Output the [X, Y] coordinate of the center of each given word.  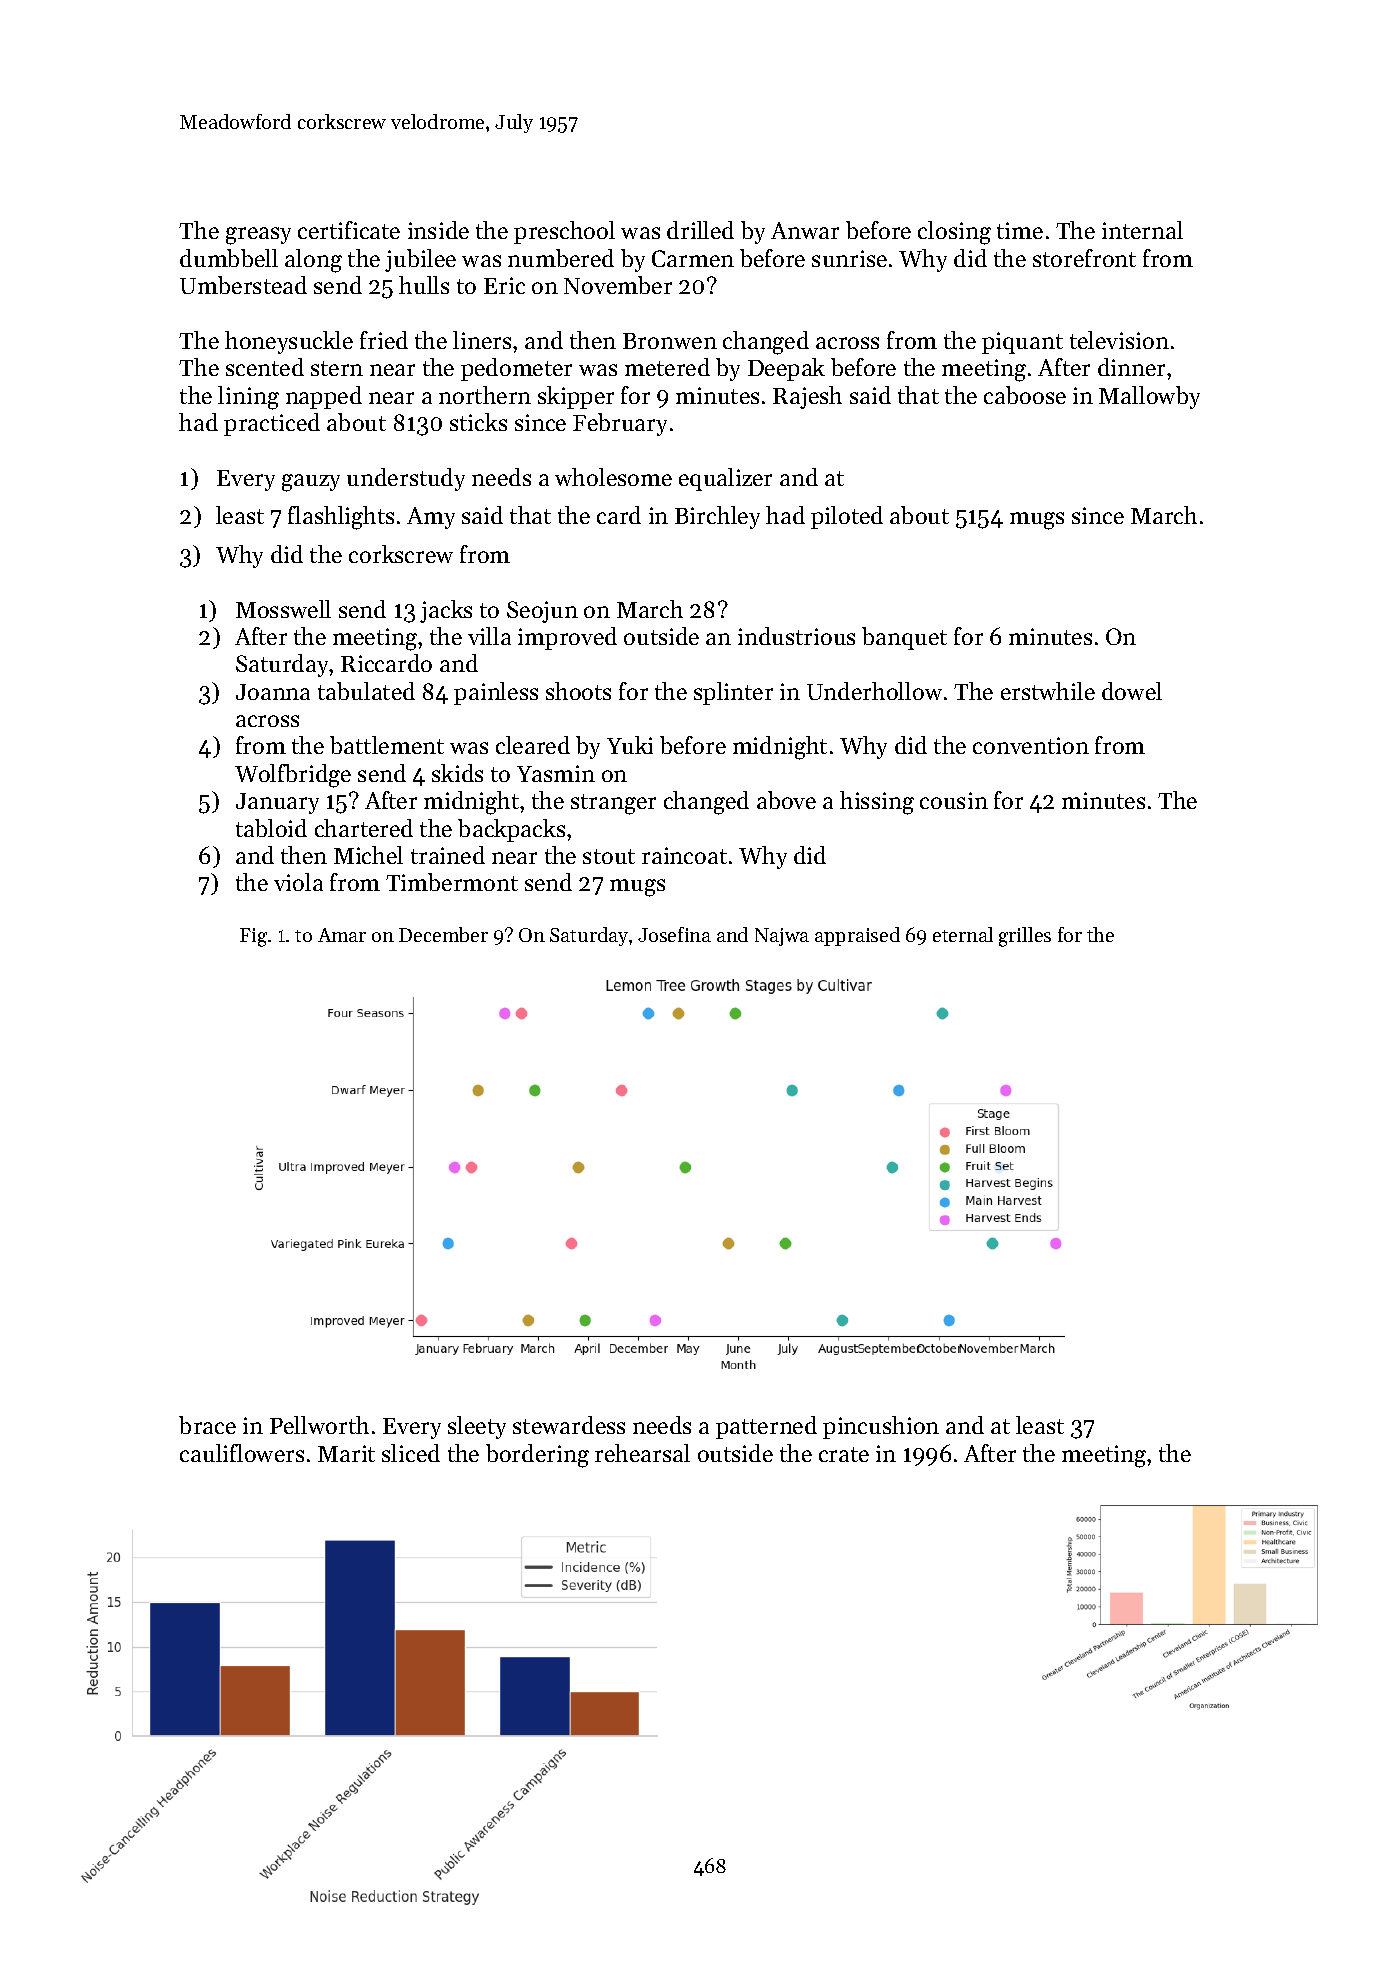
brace [207, 1425]
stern [337, 368]
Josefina [674, 934]
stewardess [569, 1425]
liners [482, 340]
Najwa [782, 937]
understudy [406, 479]
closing [954, 233]
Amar [342, 935]
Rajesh [807, 397]
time [1020, 230]
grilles [1025, 937]
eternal [963, 934]
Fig [253, 937]
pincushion [881, 1427]
